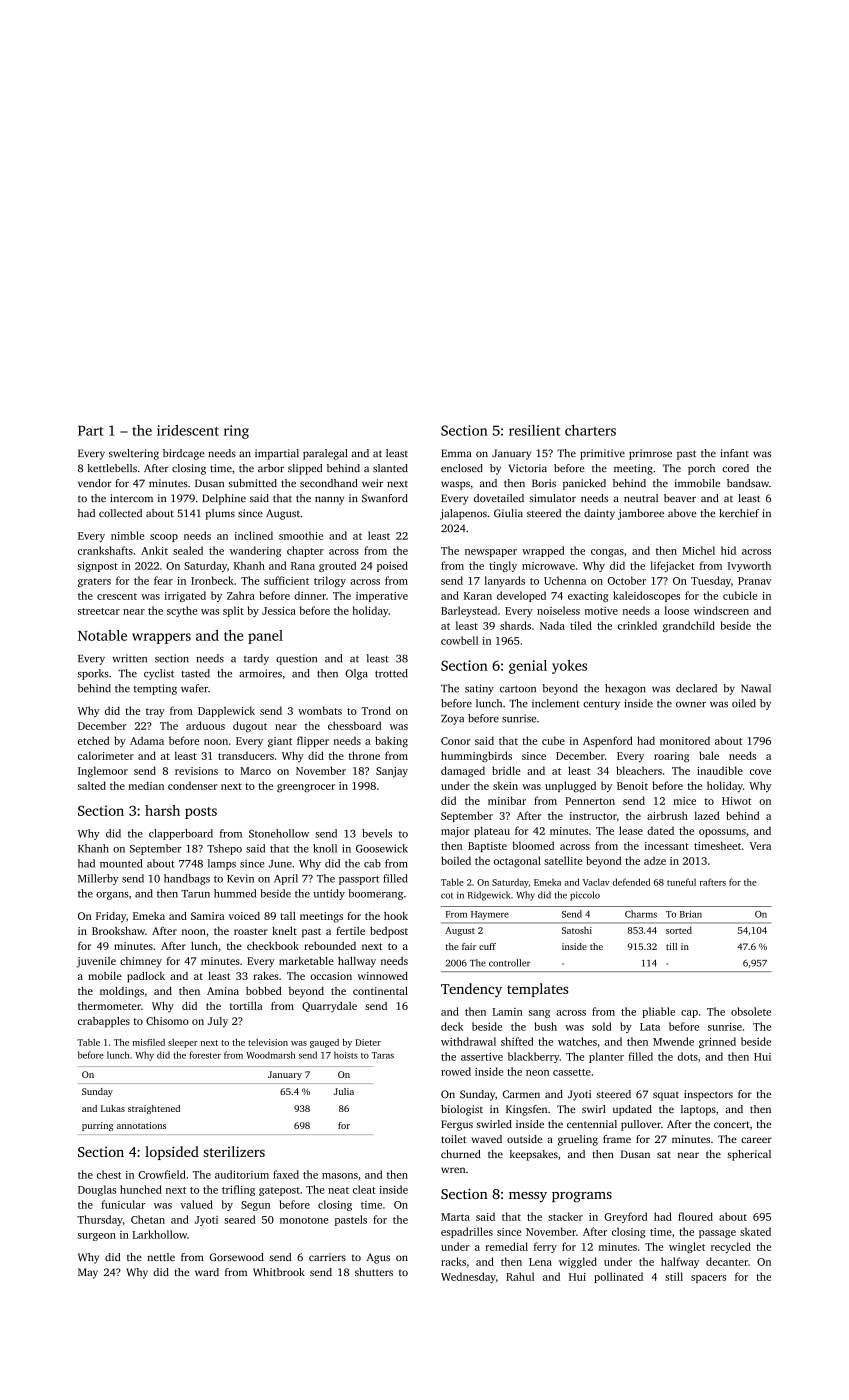 This document has height=1400, width=849. I want to click on trotted, so click(391, 673).
